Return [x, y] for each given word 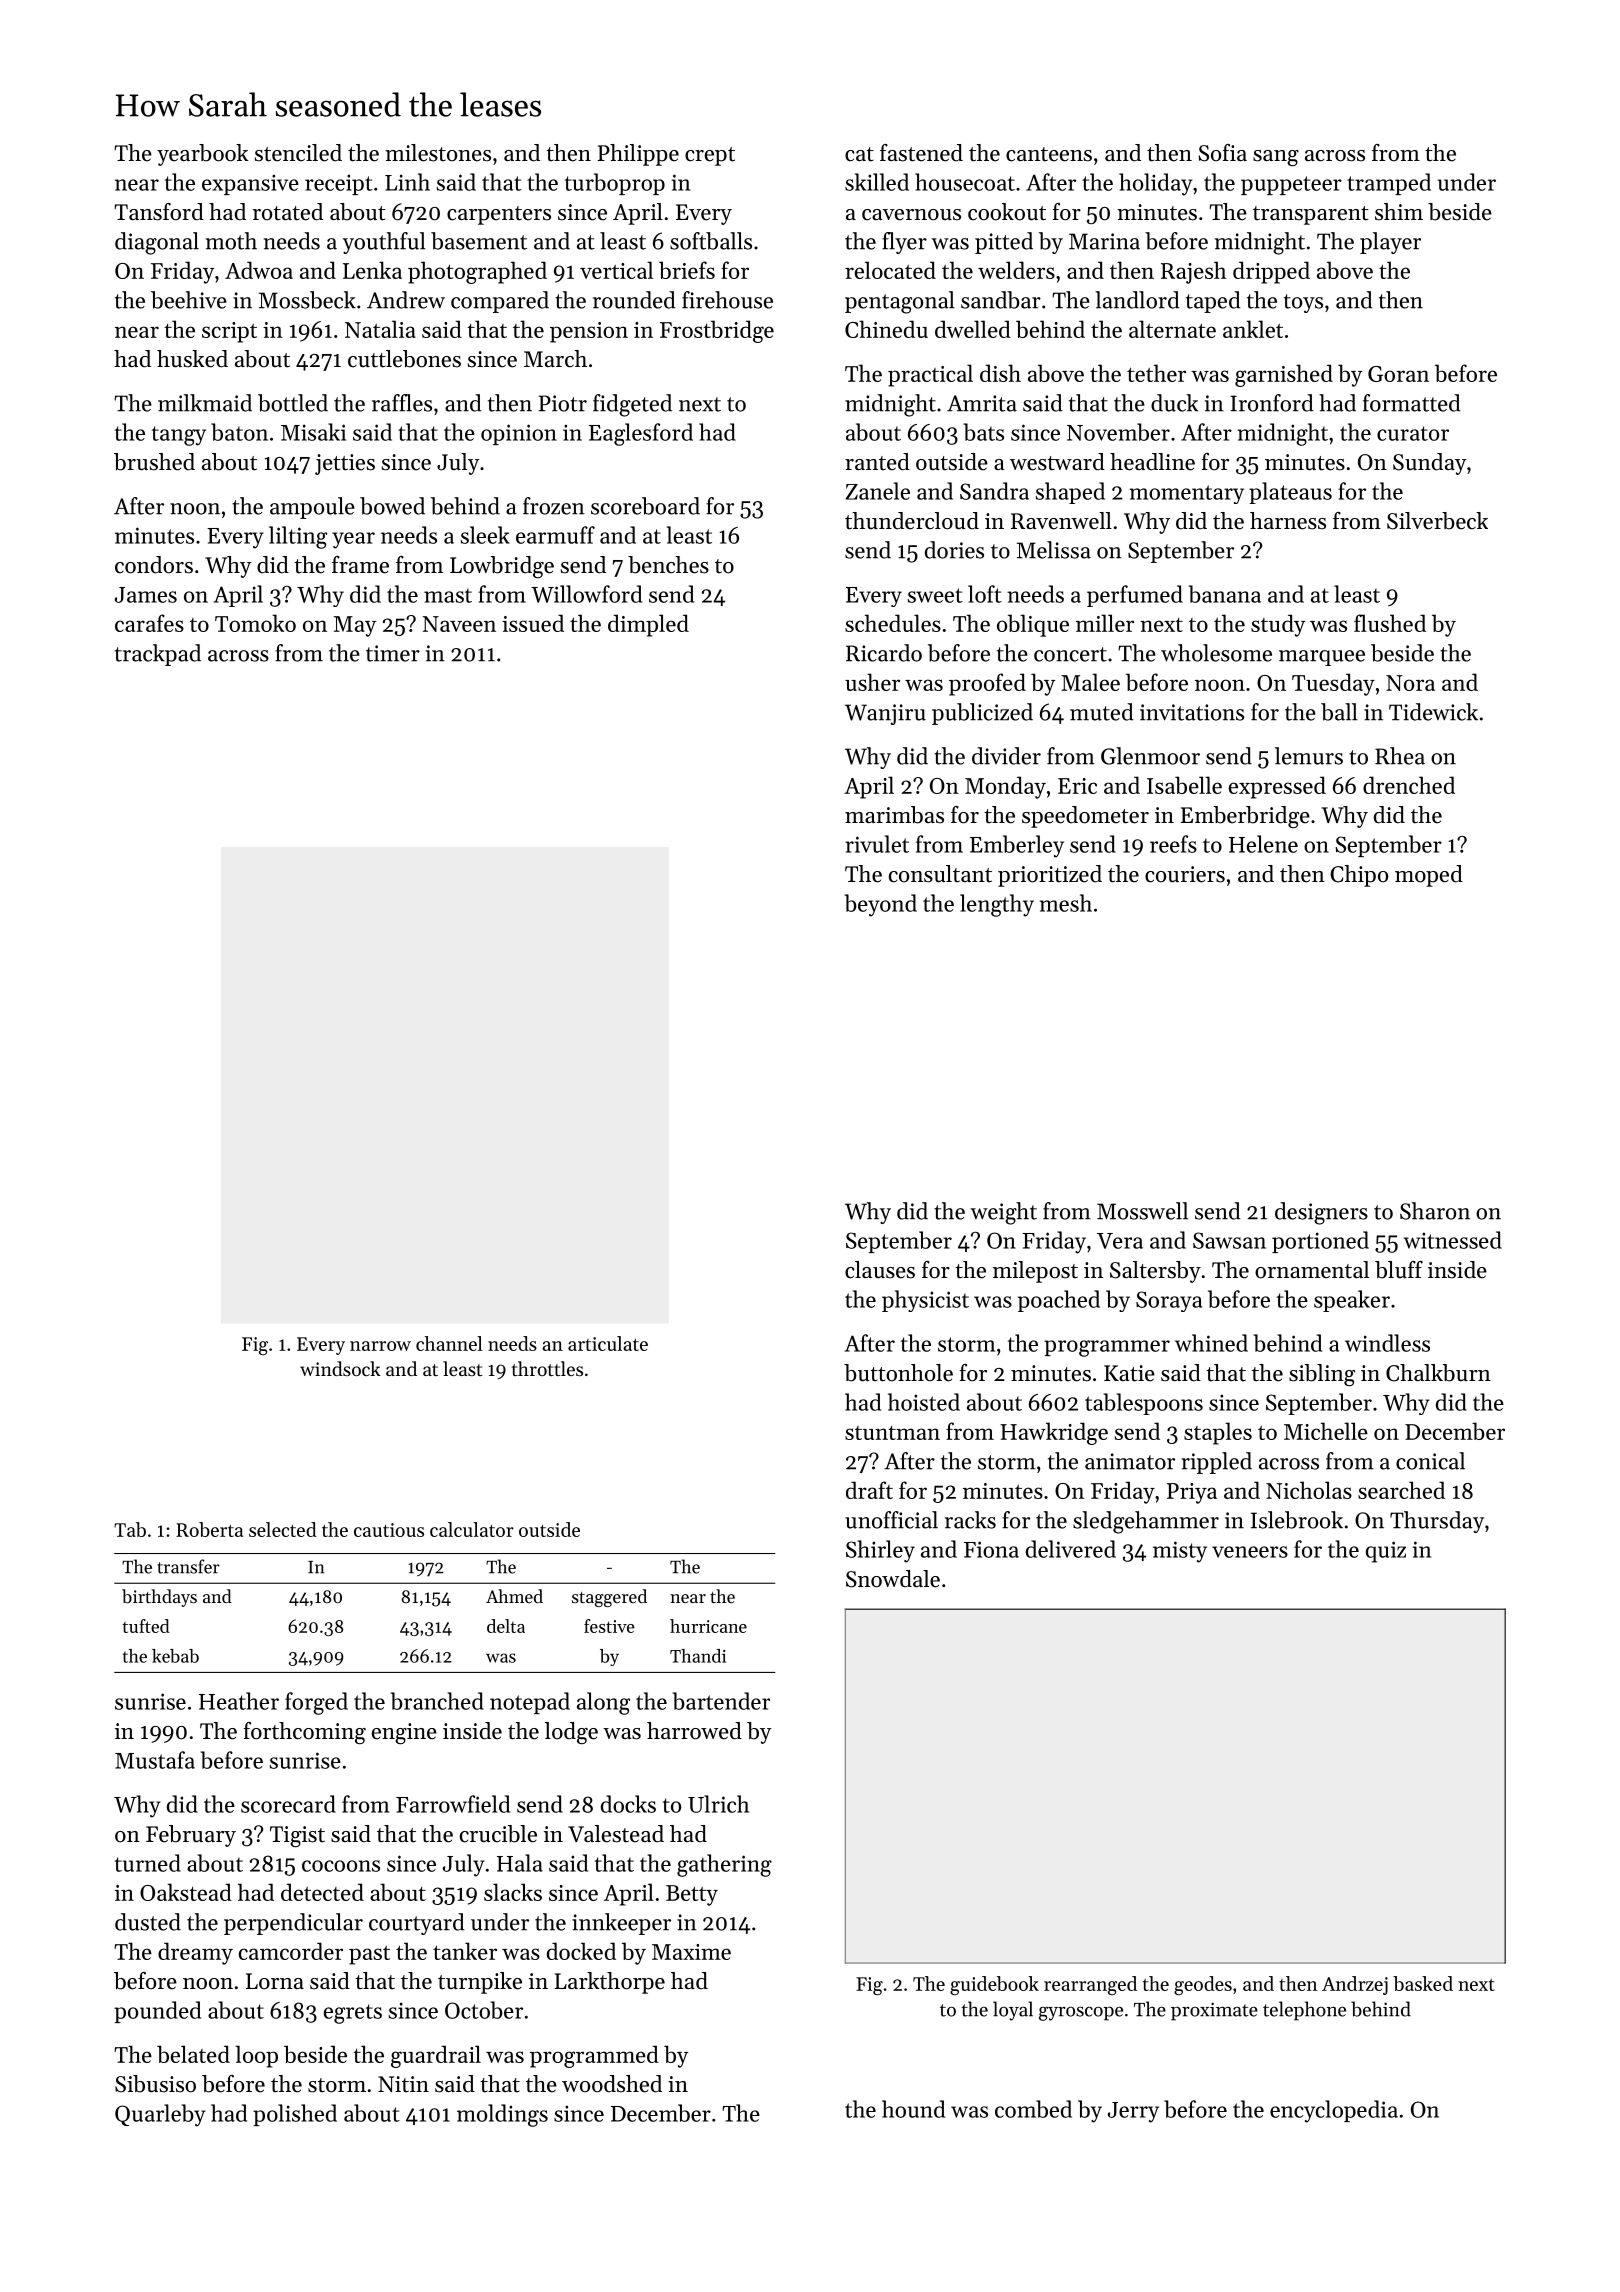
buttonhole [898, 1373]
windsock [340, 1368]
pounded [157, 2012]
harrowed [694, 1731]
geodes [1203, 1985]
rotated [288, 212]
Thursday [1437, 1522]
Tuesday [1333, 684]
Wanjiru [885, 714]
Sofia [1223, 153]
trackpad [158, 655]
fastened [921, 153]
